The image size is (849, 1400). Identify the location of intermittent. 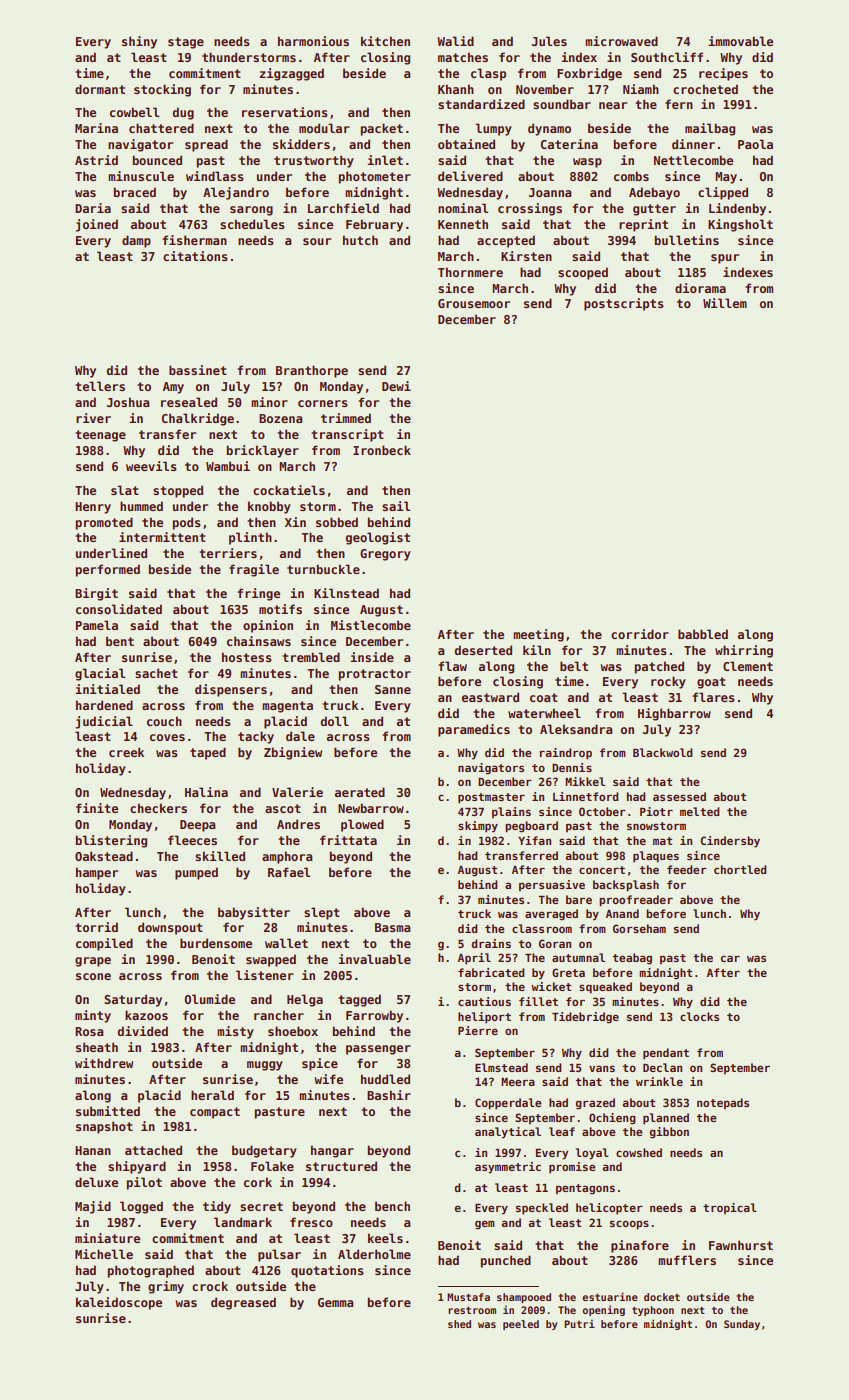
(162, 537).
